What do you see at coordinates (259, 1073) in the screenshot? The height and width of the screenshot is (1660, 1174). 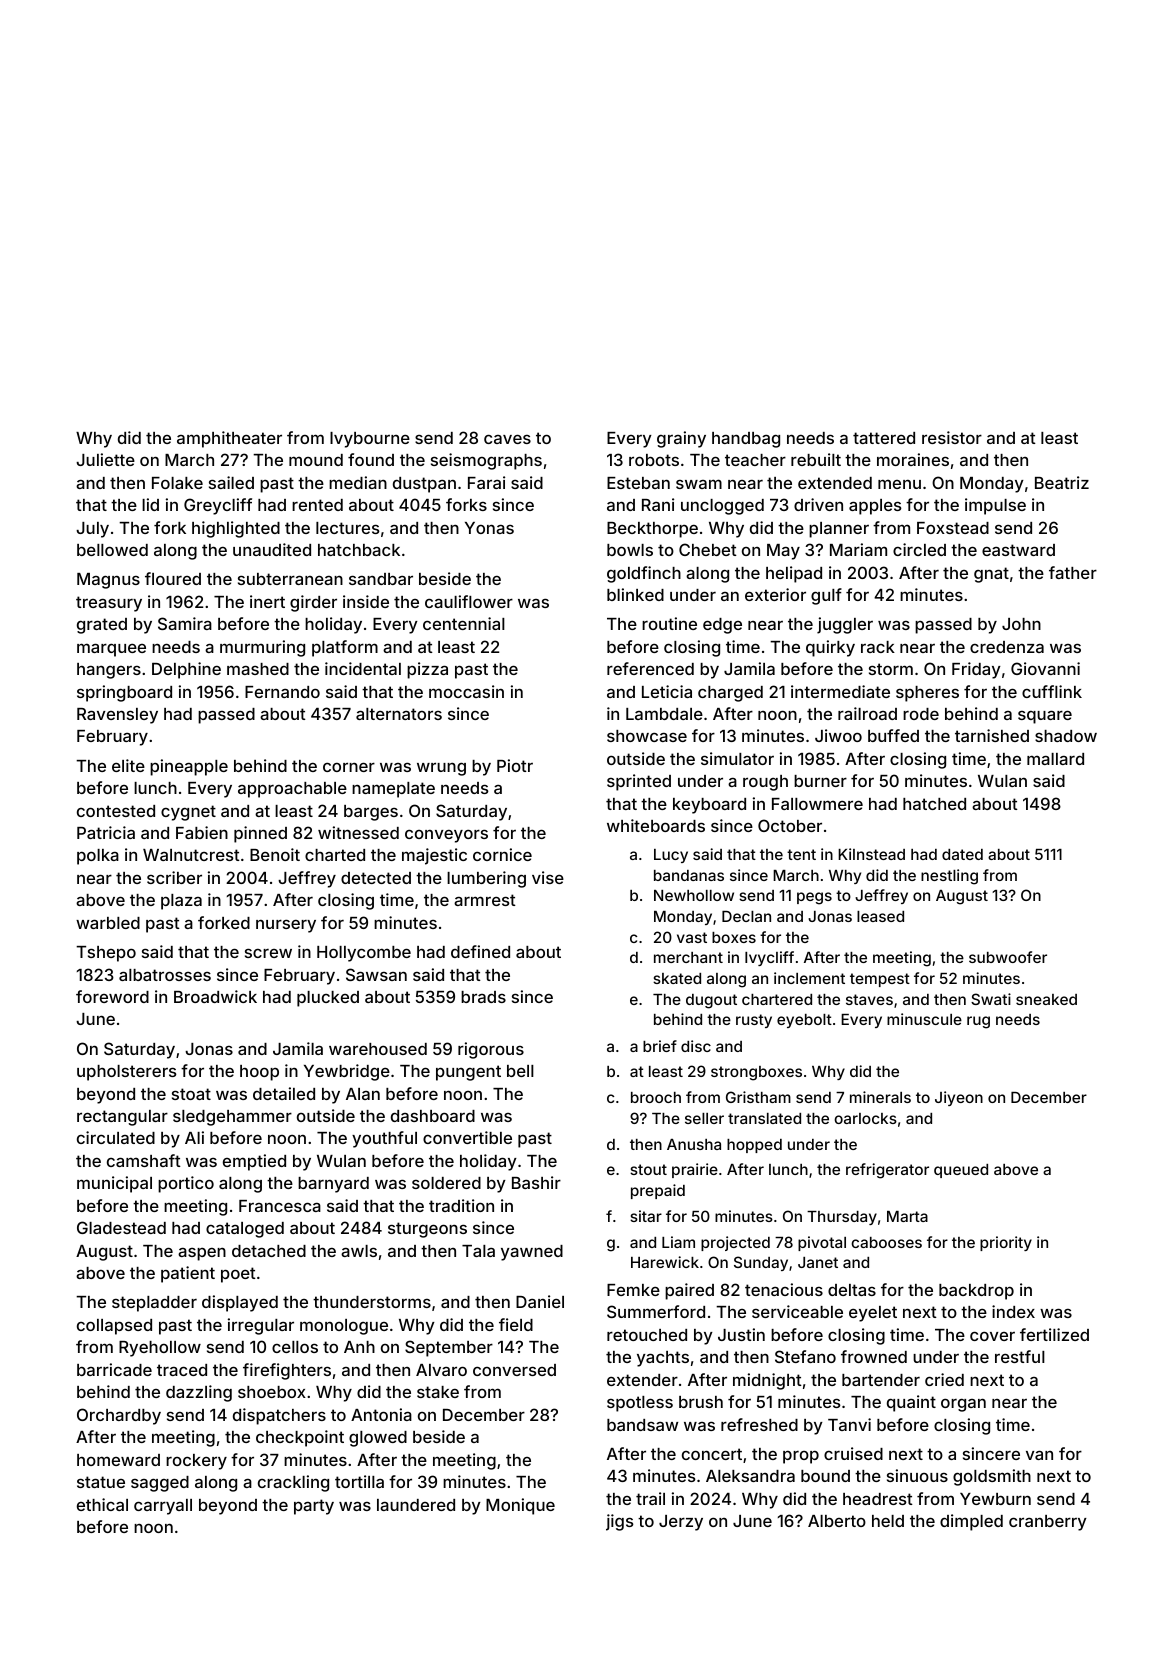 I see `hoop` at bounding box center [259, 1073].
